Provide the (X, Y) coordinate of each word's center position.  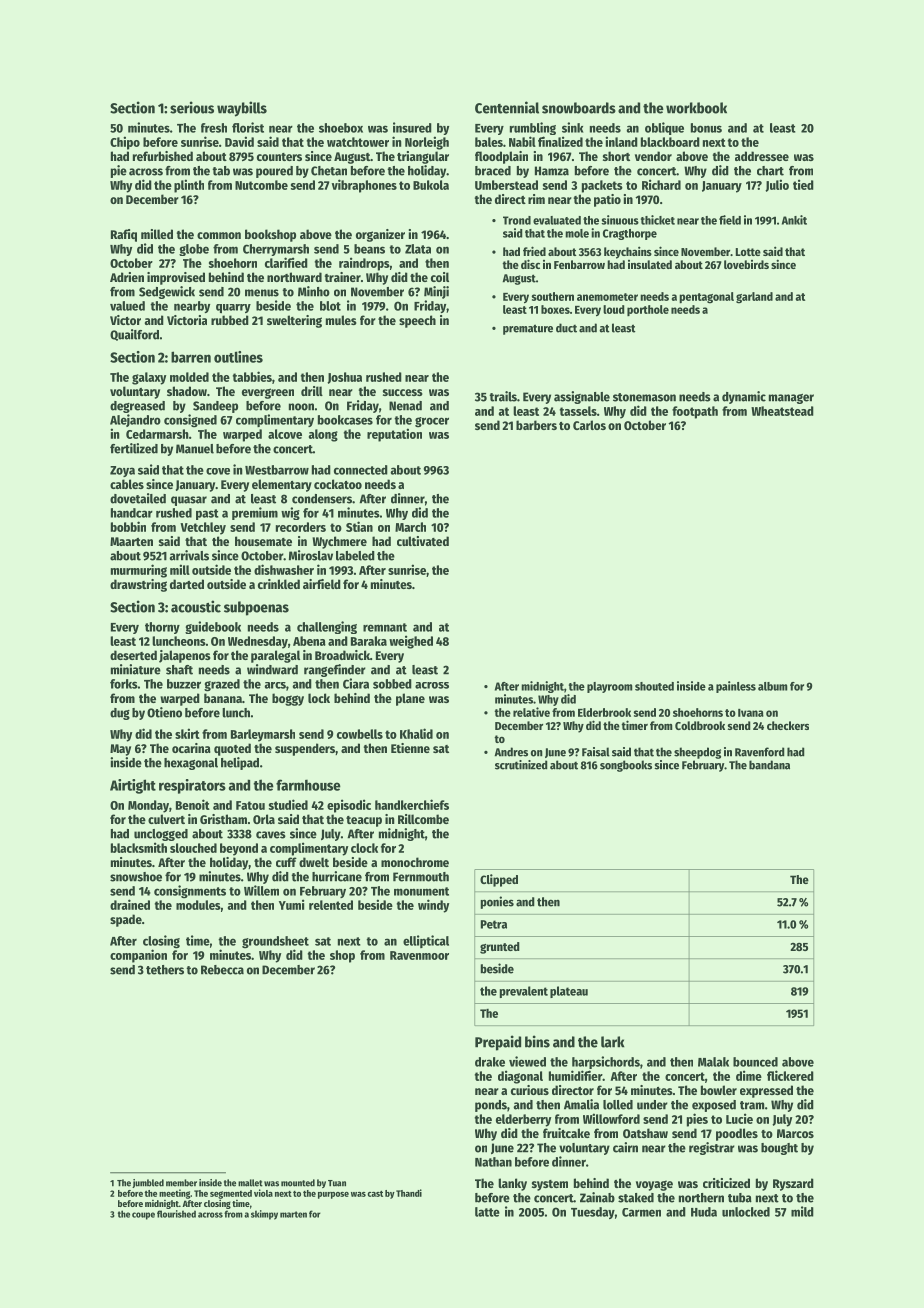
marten (293, 1214)
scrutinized (521, 765)
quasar (189, 501)
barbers (536, 425)
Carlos (589, 425)
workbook (696, 108)
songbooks (626, 766)
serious (192, 107)
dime (749, 1075)
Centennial (507, 107)
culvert (166, 819)
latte (487, 1212)
